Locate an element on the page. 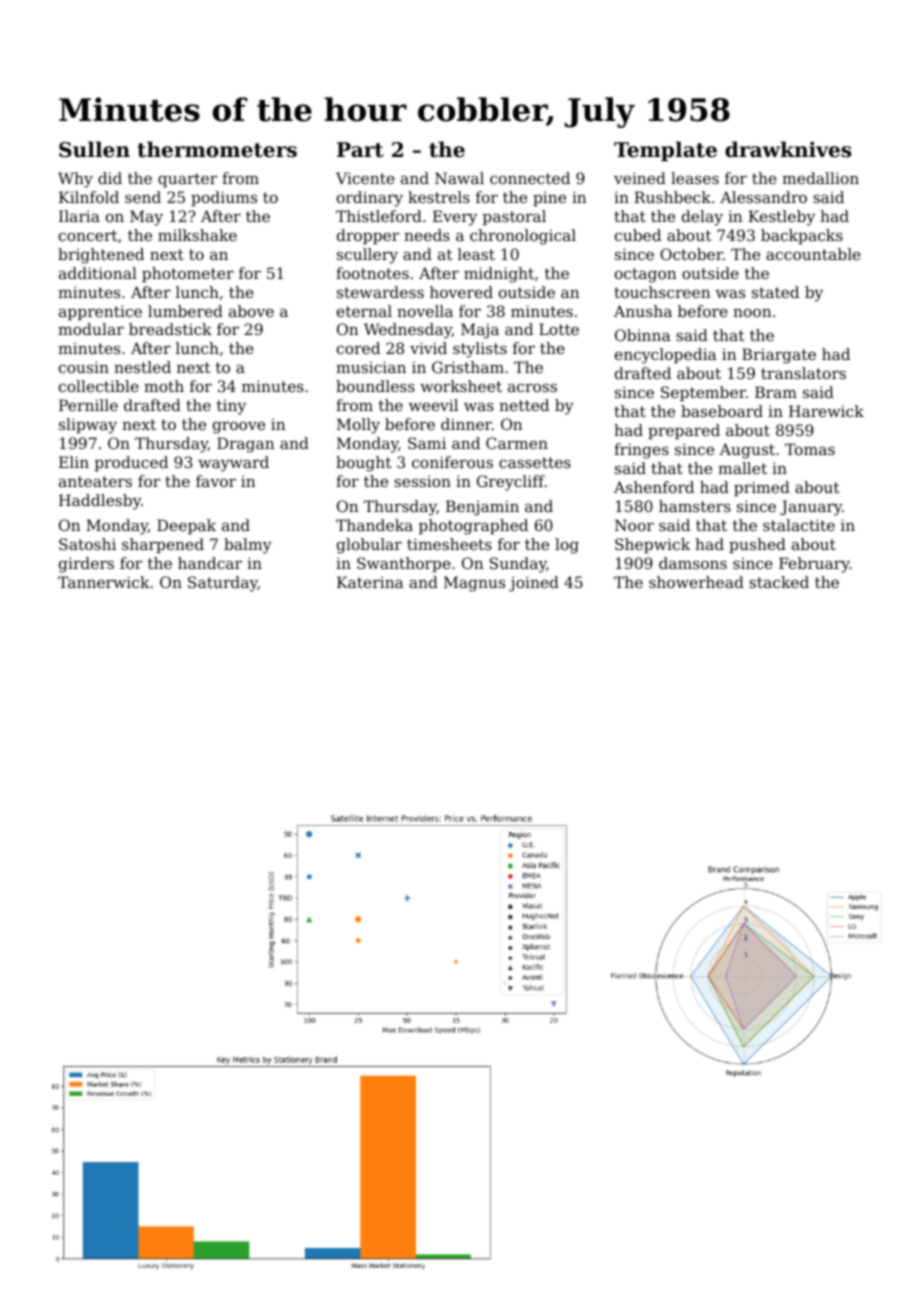 The height and width of the document is (1308, 924). thermometers is located at coordinates (217, 149).
